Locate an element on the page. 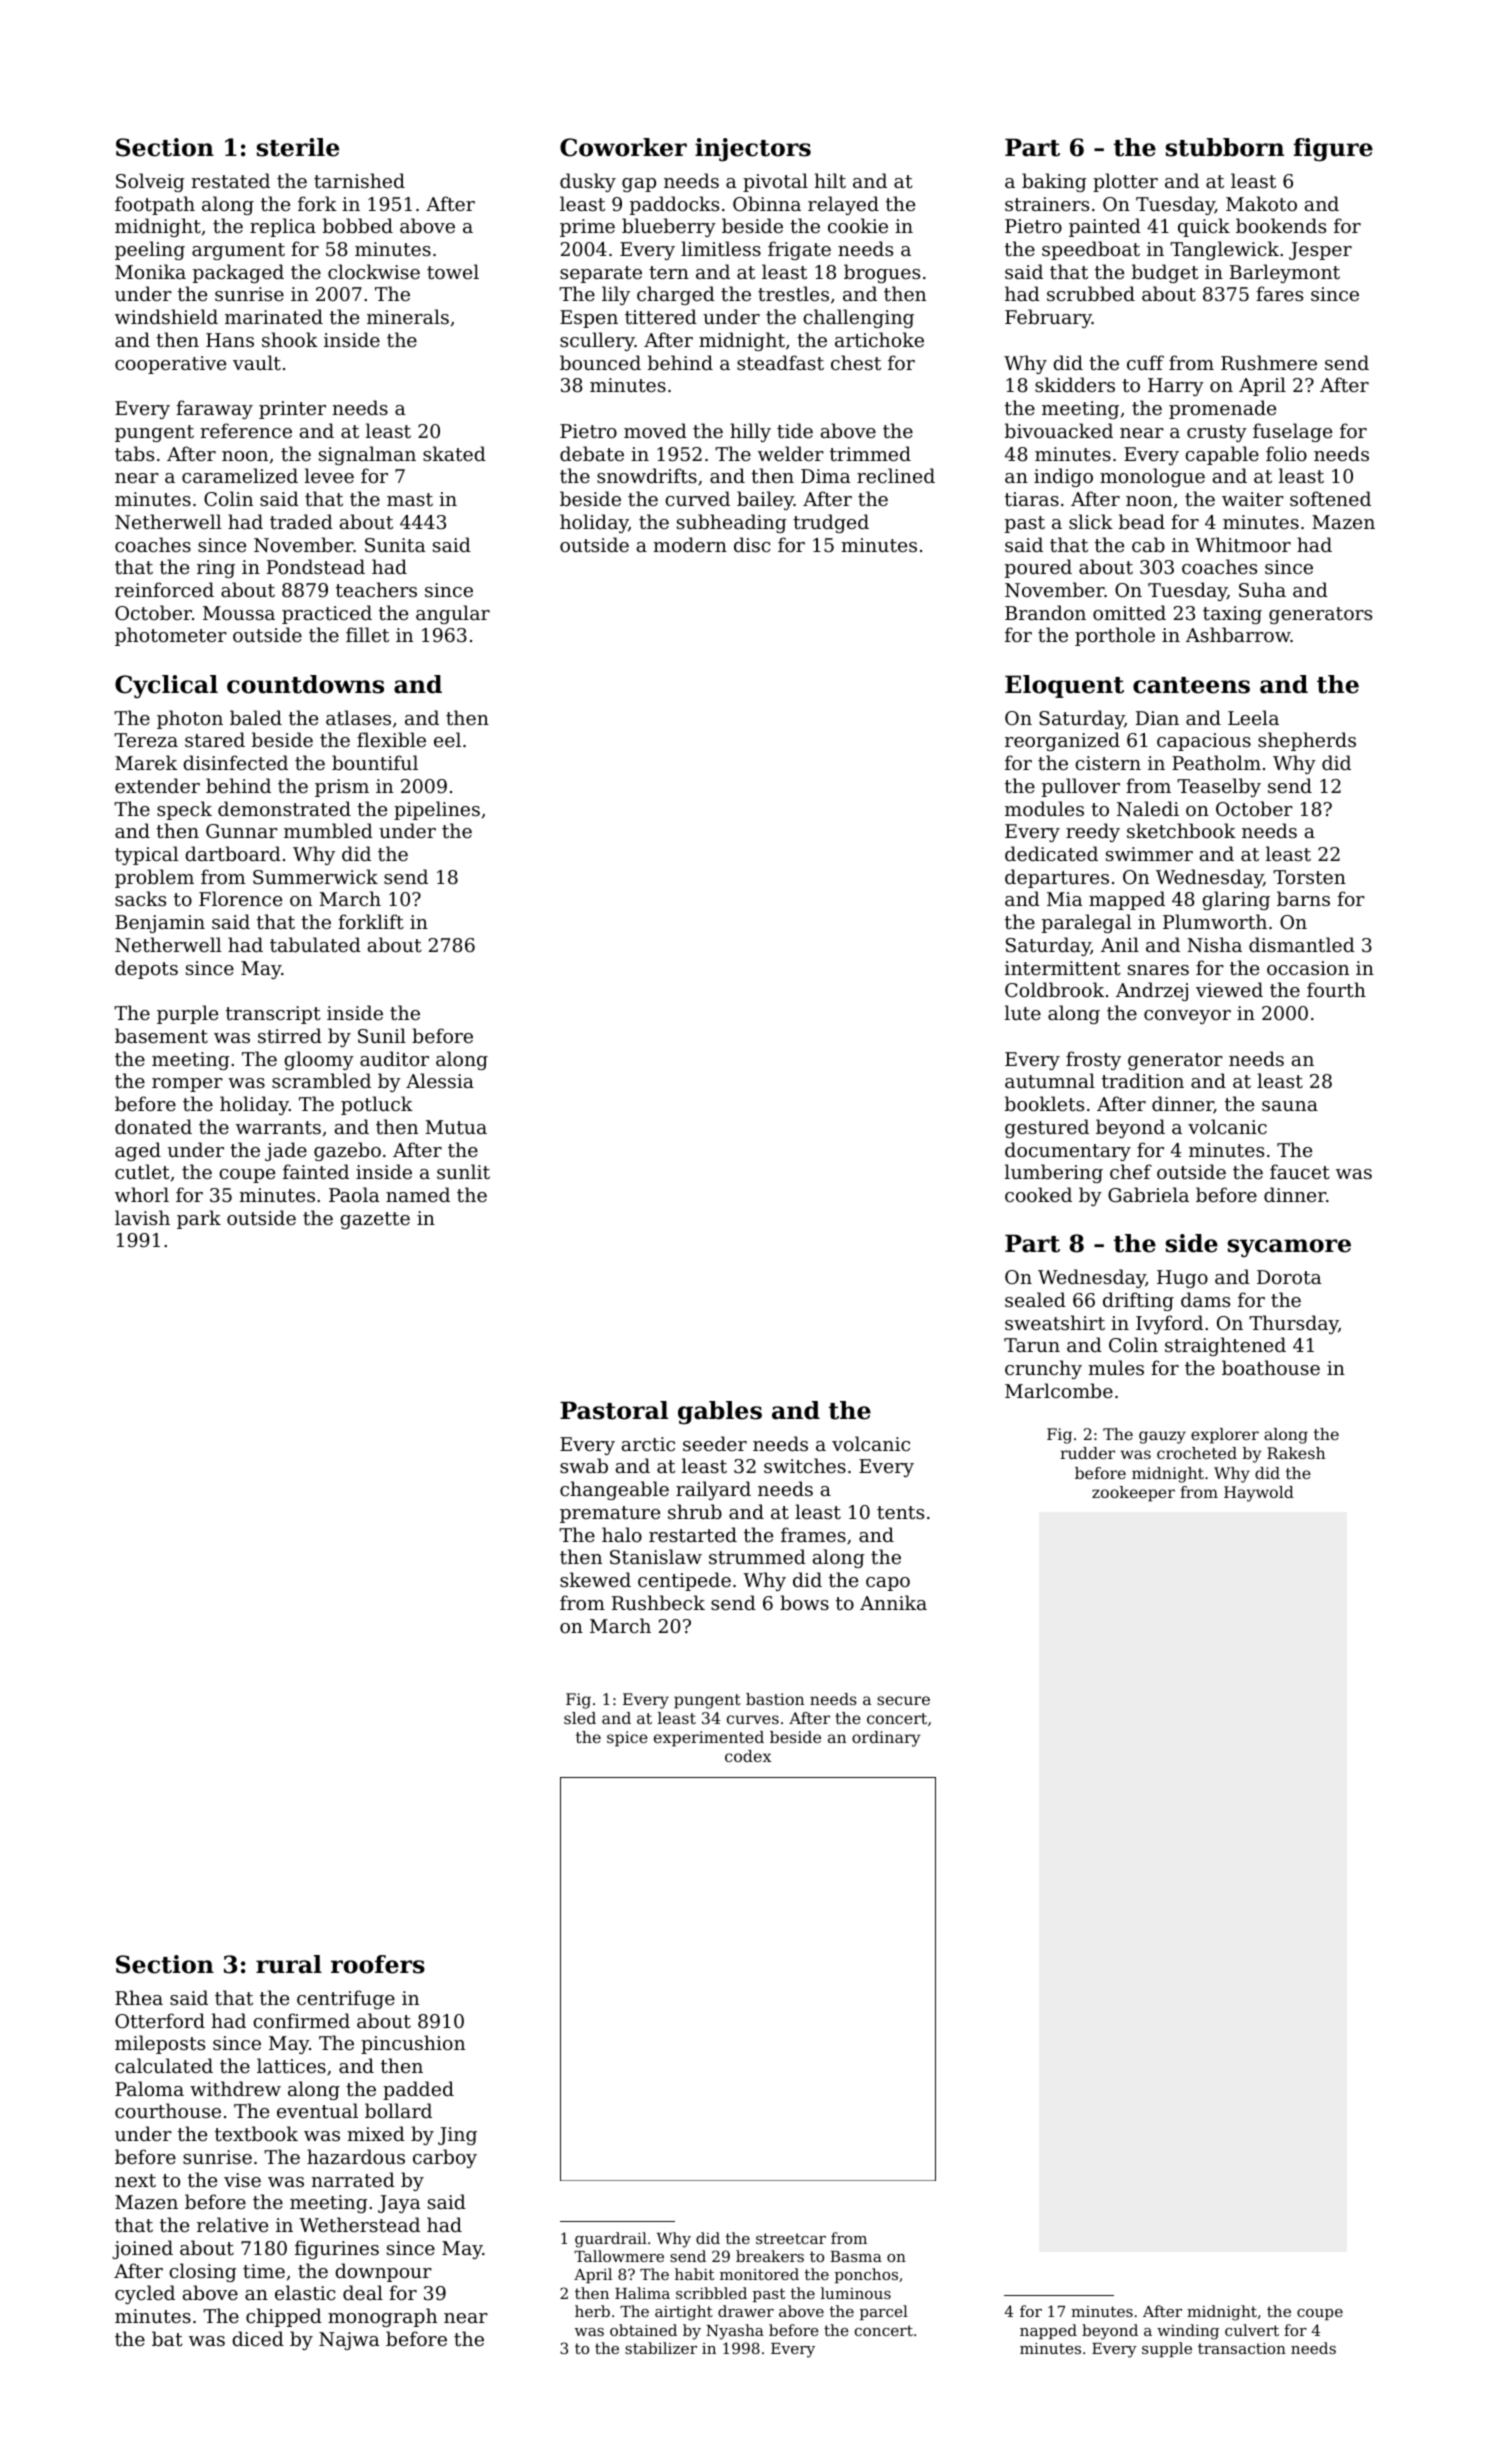 The width and height of the image is (1496, 2464). extender is located at coordinates (157, 785).
